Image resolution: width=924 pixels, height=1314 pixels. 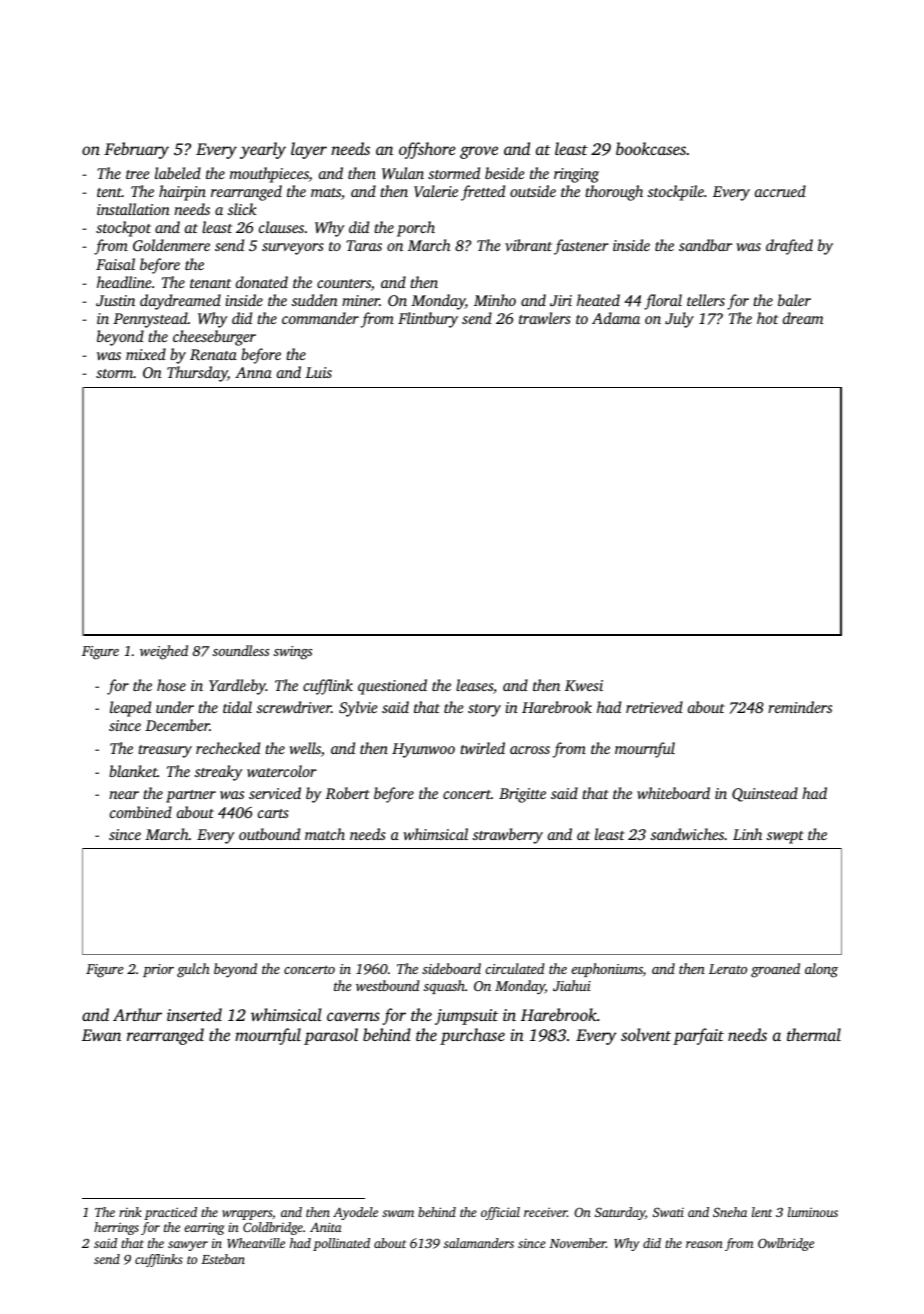 What do you see at coordinates (124, 282) in the screenshot?
I see `headline` at bounding box center [124, 282].
